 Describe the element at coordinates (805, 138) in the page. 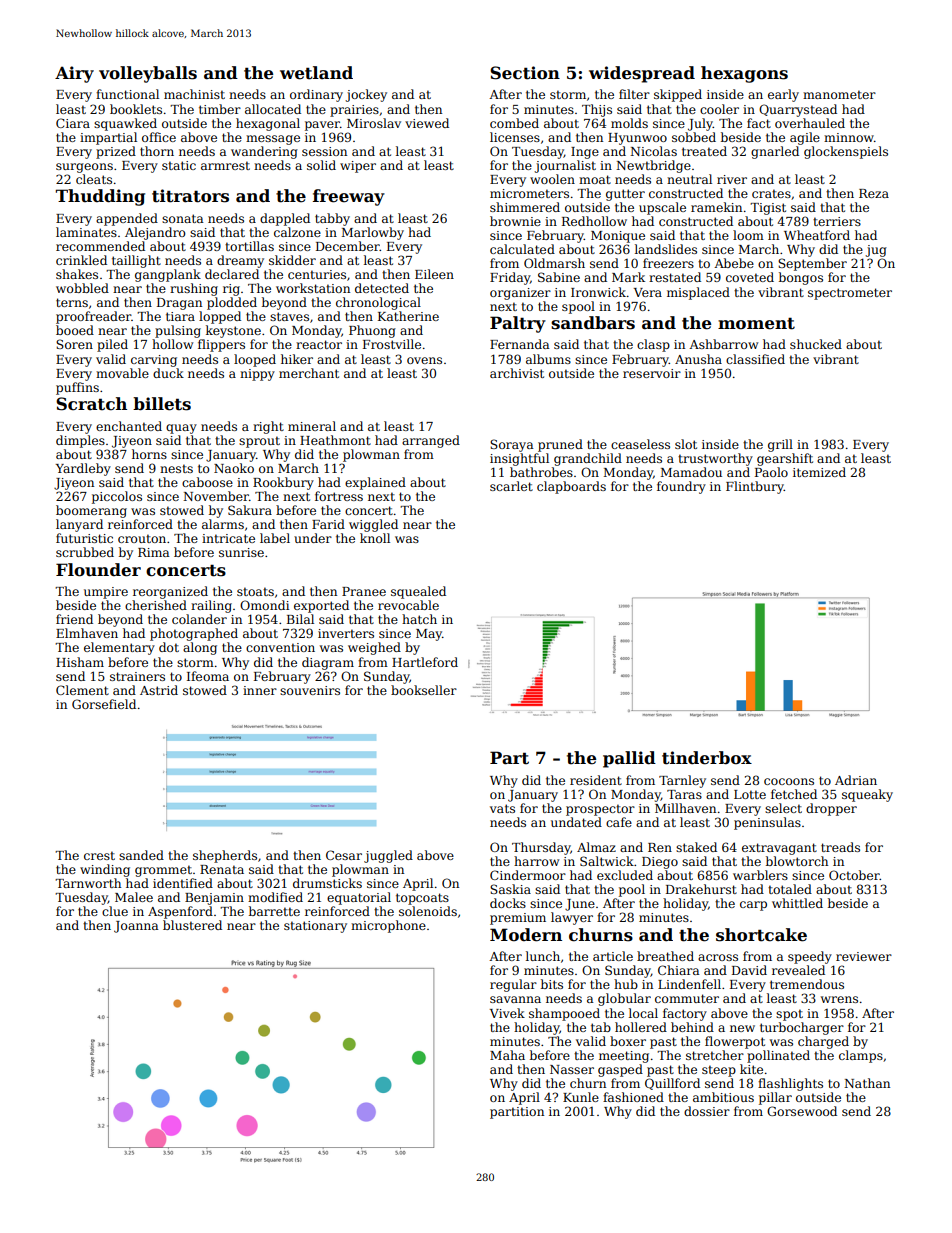

I see `agile` at that location.
